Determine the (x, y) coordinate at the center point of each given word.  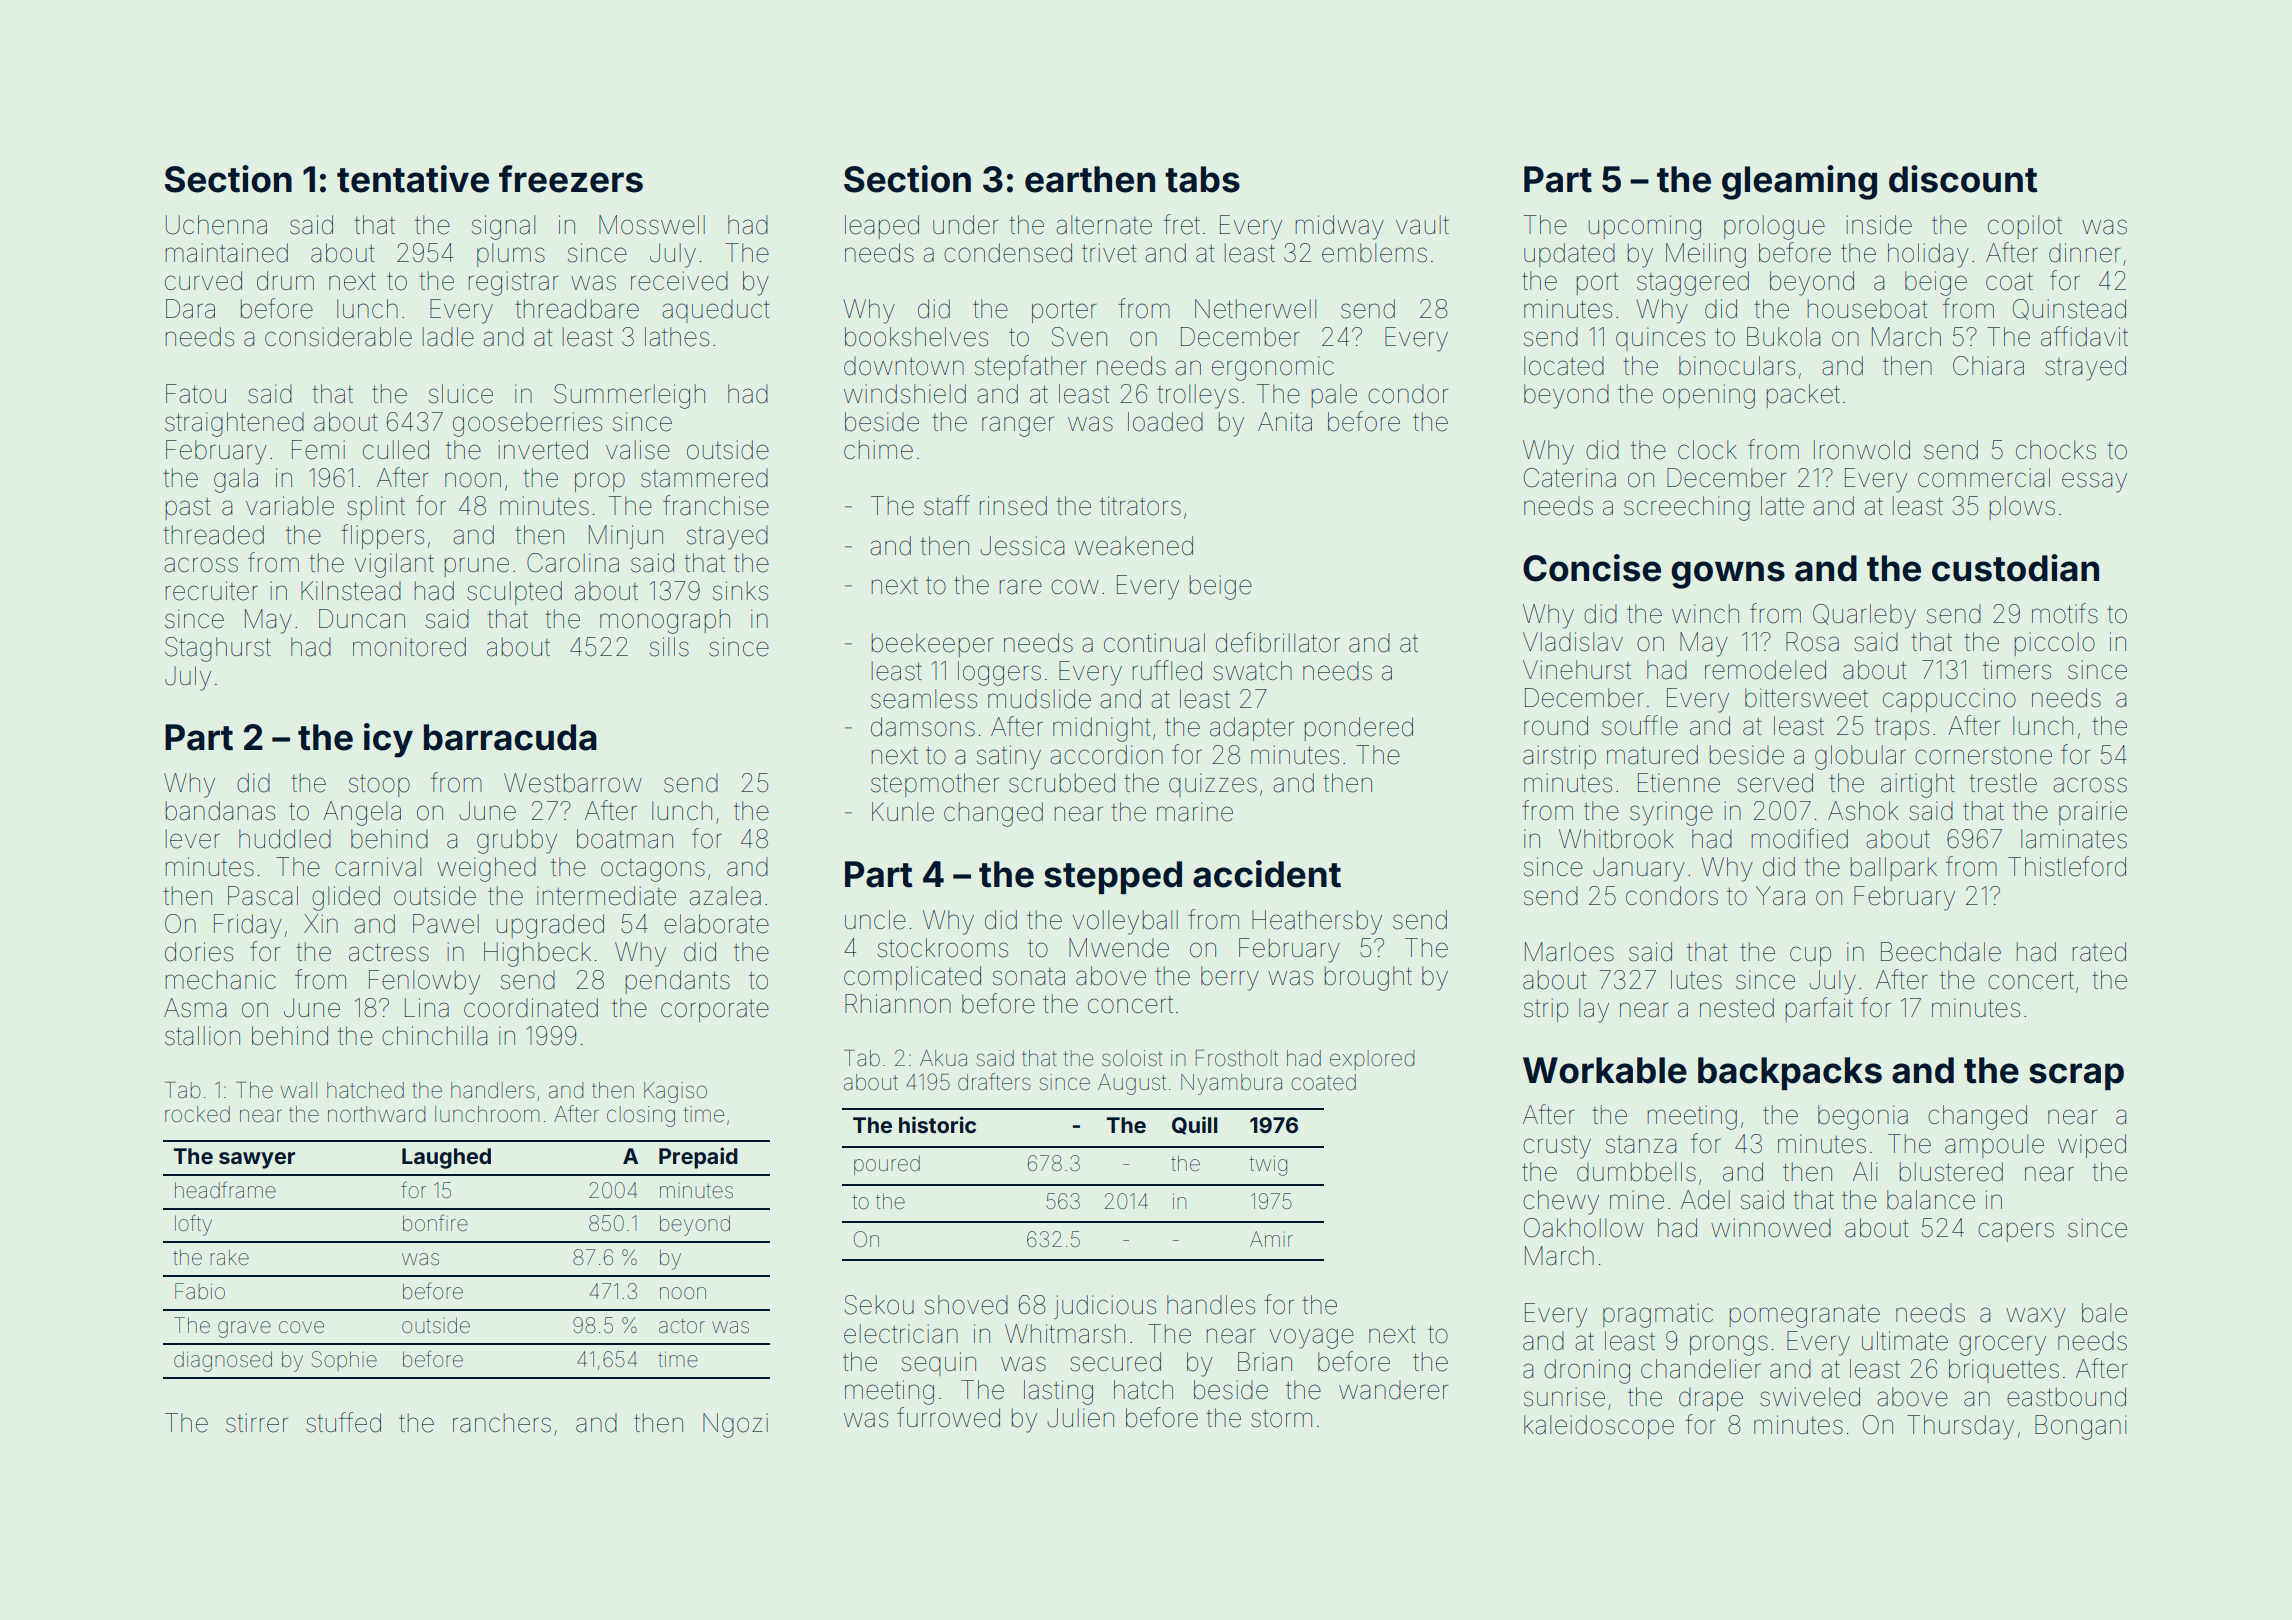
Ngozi (735, 1425)
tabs (1202, 179)
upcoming (1645, 227)
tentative (413, 179)
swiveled (1810, 1397)
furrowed (948, 1417)
